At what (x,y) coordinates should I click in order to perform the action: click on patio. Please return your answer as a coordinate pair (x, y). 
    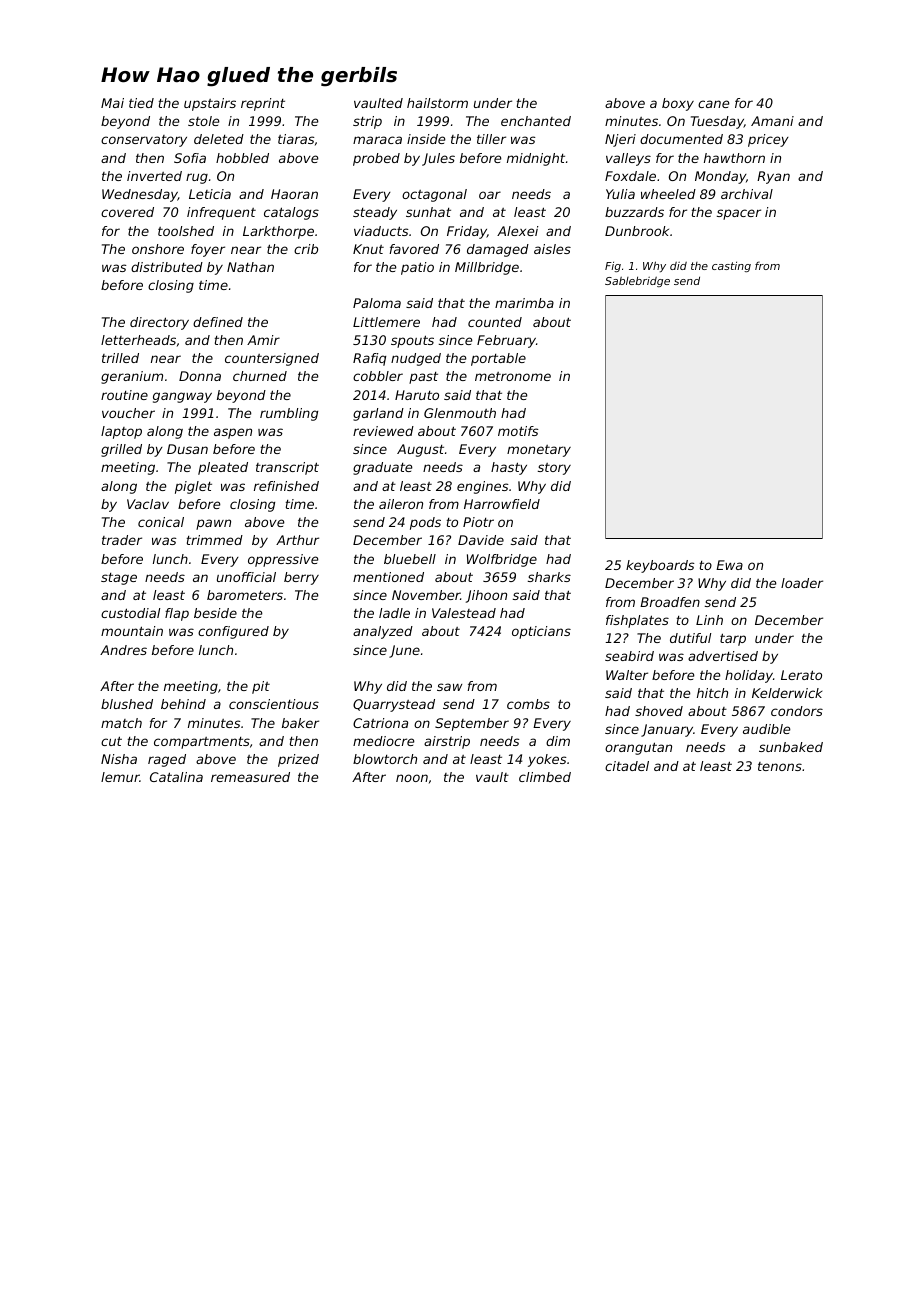
    Looking at the image, I should click on (417, 268).
